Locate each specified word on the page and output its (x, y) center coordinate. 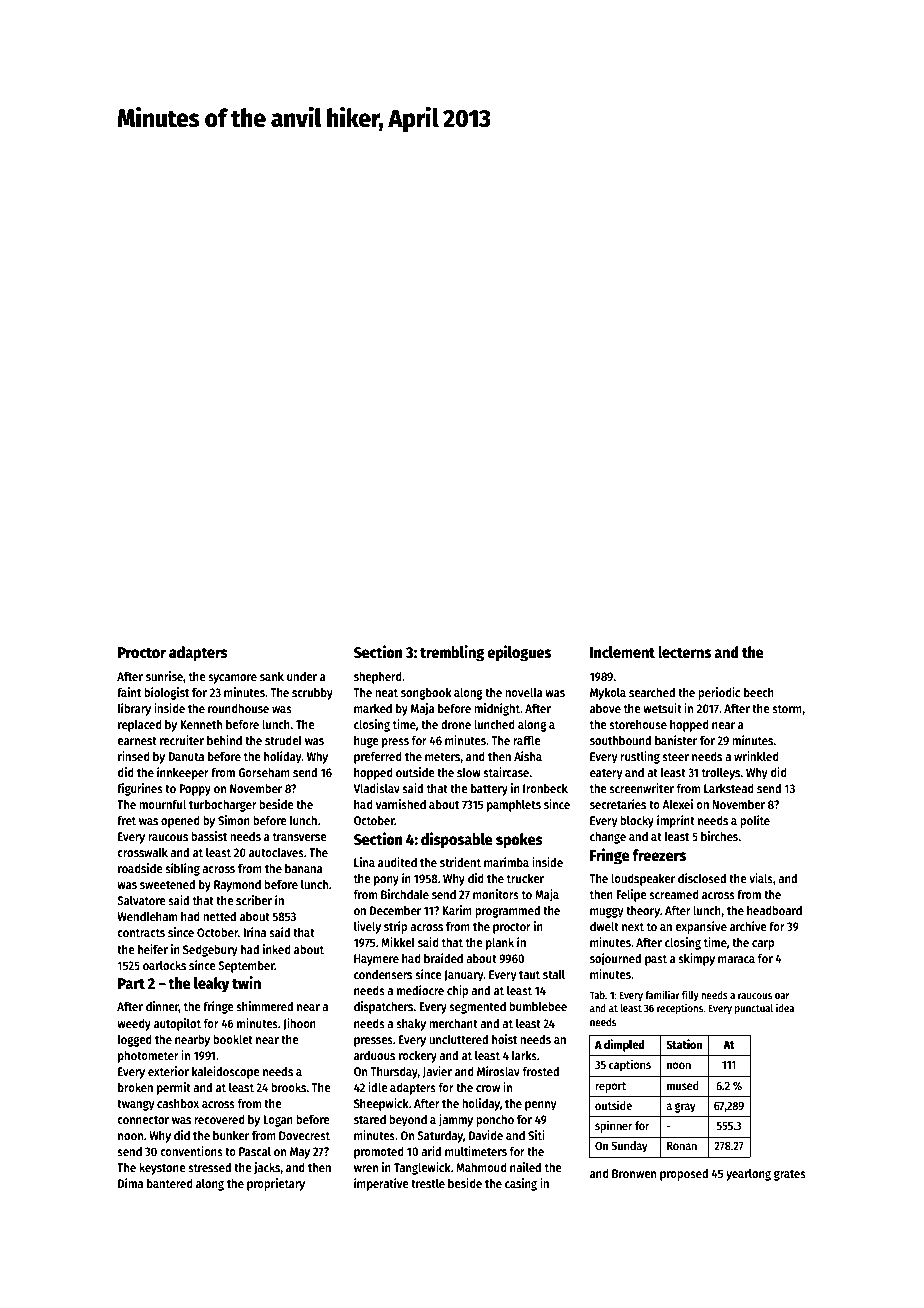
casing (521, 1184)
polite (755, 821)
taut (529, 975)
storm (787, 709)
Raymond (237, 885)
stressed (209, 1167)
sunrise (164, 676)
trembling (452, 653)
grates (790, 1175)
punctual (754, 1009)
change (608, 837)
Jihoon (299, 1024)
